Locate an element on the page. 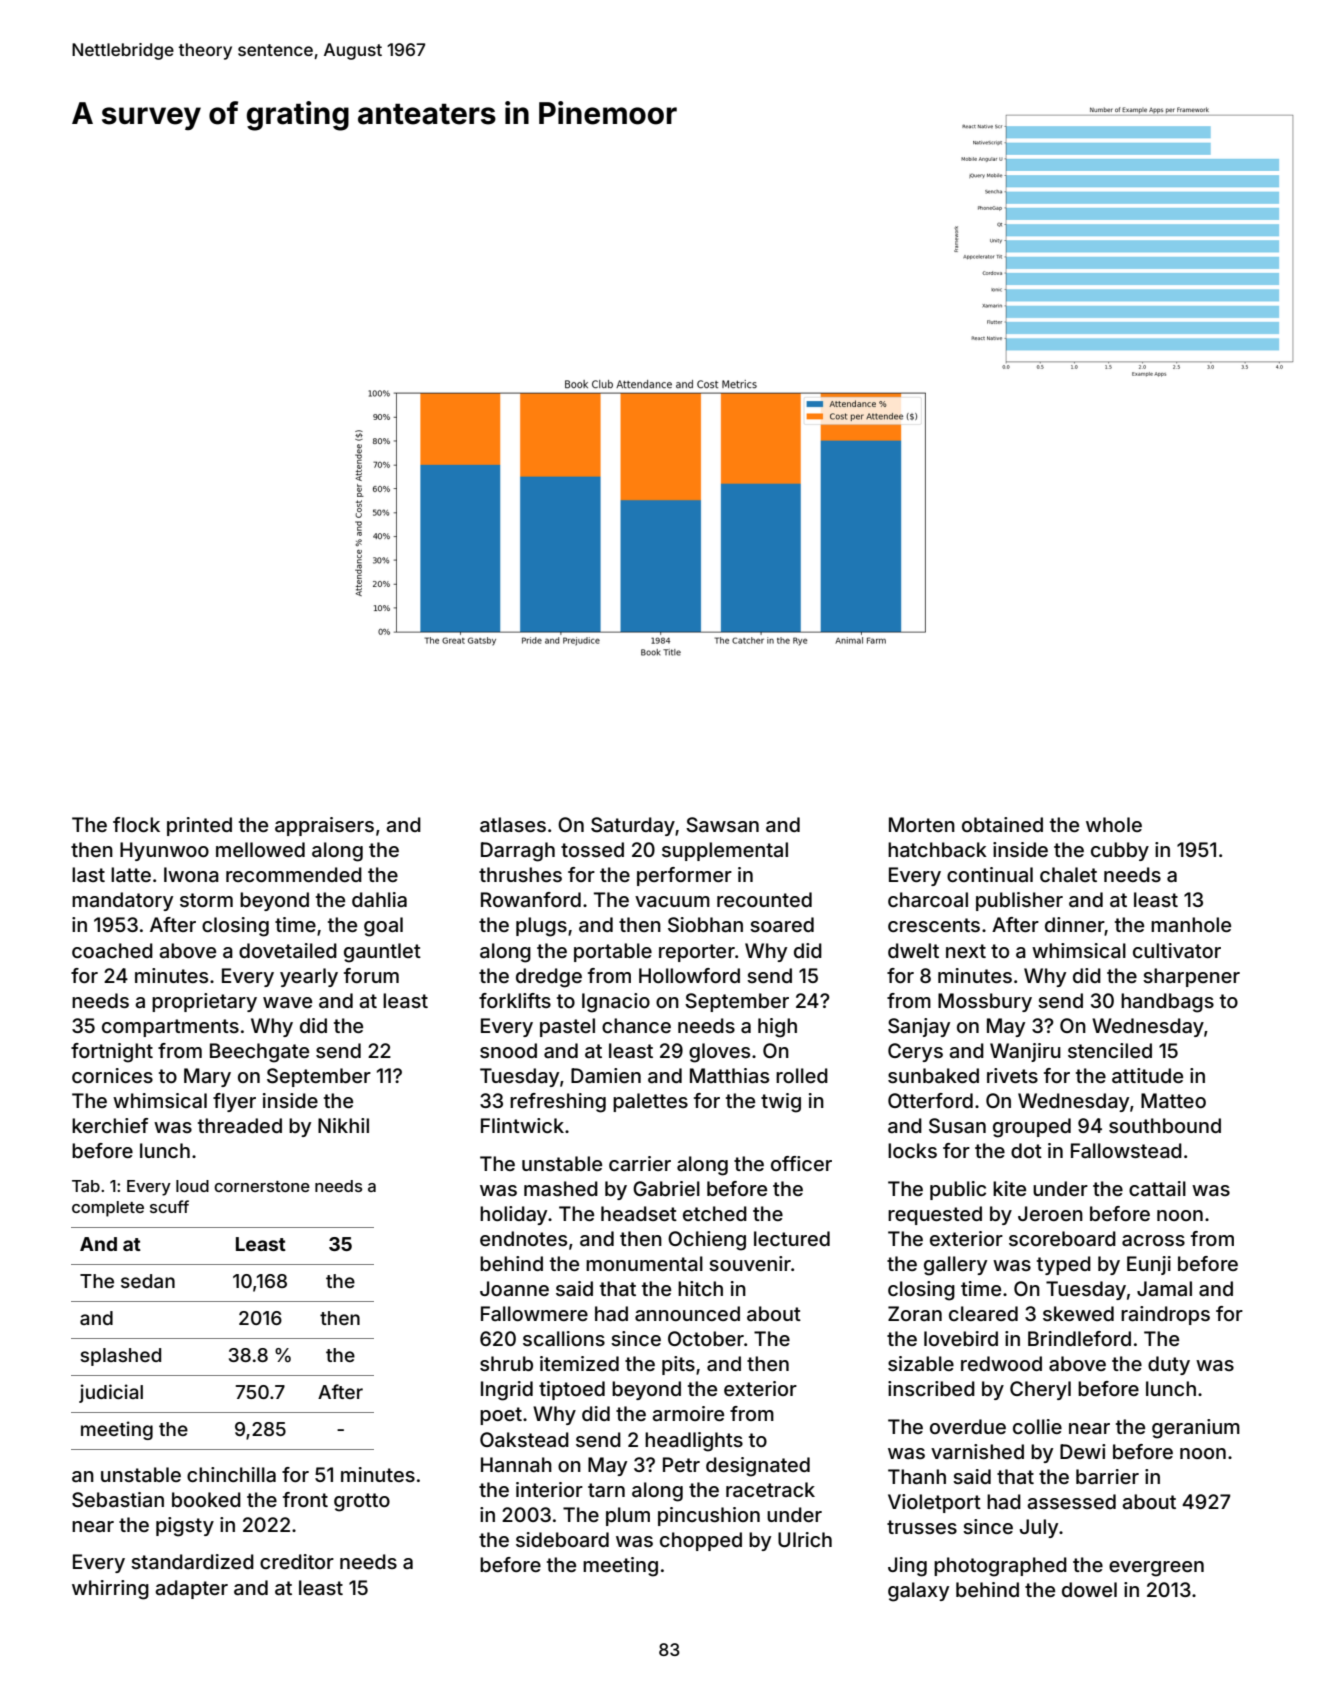 This document has height=1704, width=1317. mandatory is located at coordinates (122, 901).
